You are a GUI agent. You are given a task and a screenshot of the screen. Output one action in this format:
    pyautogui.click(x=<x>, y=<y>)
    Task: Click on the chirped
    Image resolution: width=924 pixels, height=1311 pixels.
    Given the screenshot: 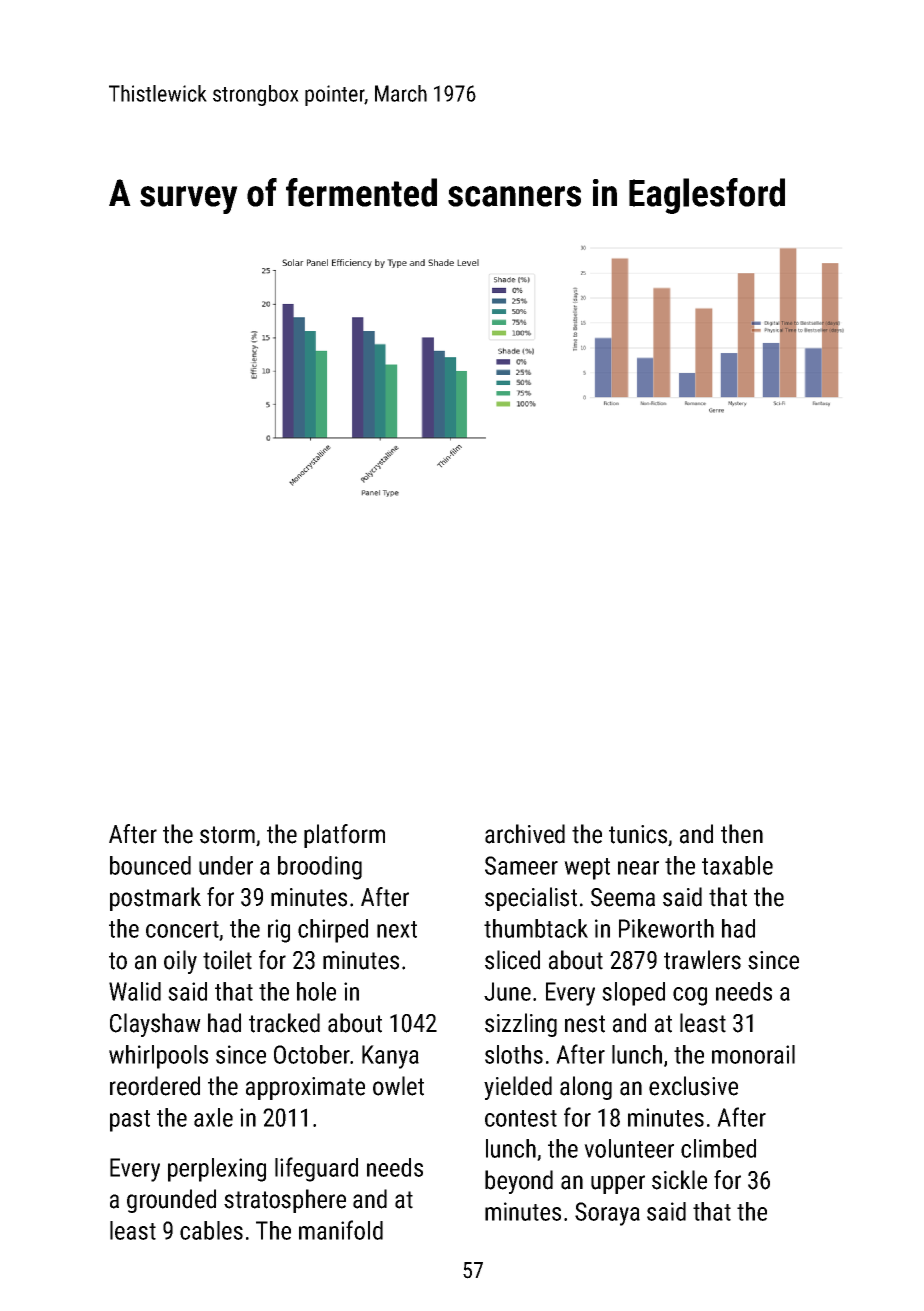 What is the action you would take?
    pyautogui.click(x=333, y=931)
